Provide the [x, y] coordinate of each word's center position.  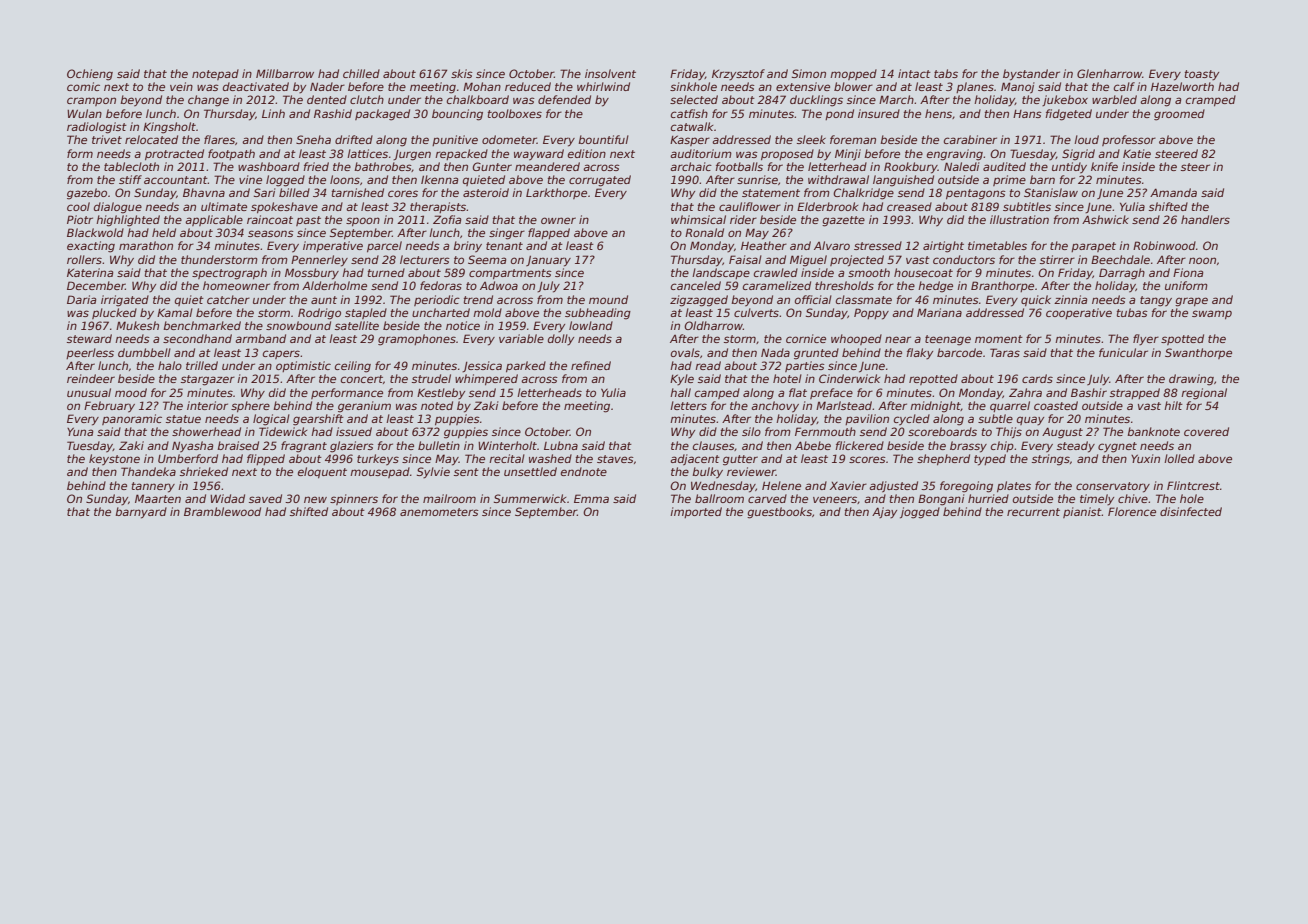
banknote [1153, 431]
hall [680, 392]
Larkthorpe [556, 193]
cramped [1211, 100]
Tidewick [283, 431]
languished [903, 181]
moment [999, 339]
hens [938, 113]
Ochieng [90, 75]
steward [89, 338]
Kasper [690, 140]
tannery [153, 487]
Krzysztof [738, 74]
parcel [384, 246]
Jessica [482, 366]
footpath [231, 154]
